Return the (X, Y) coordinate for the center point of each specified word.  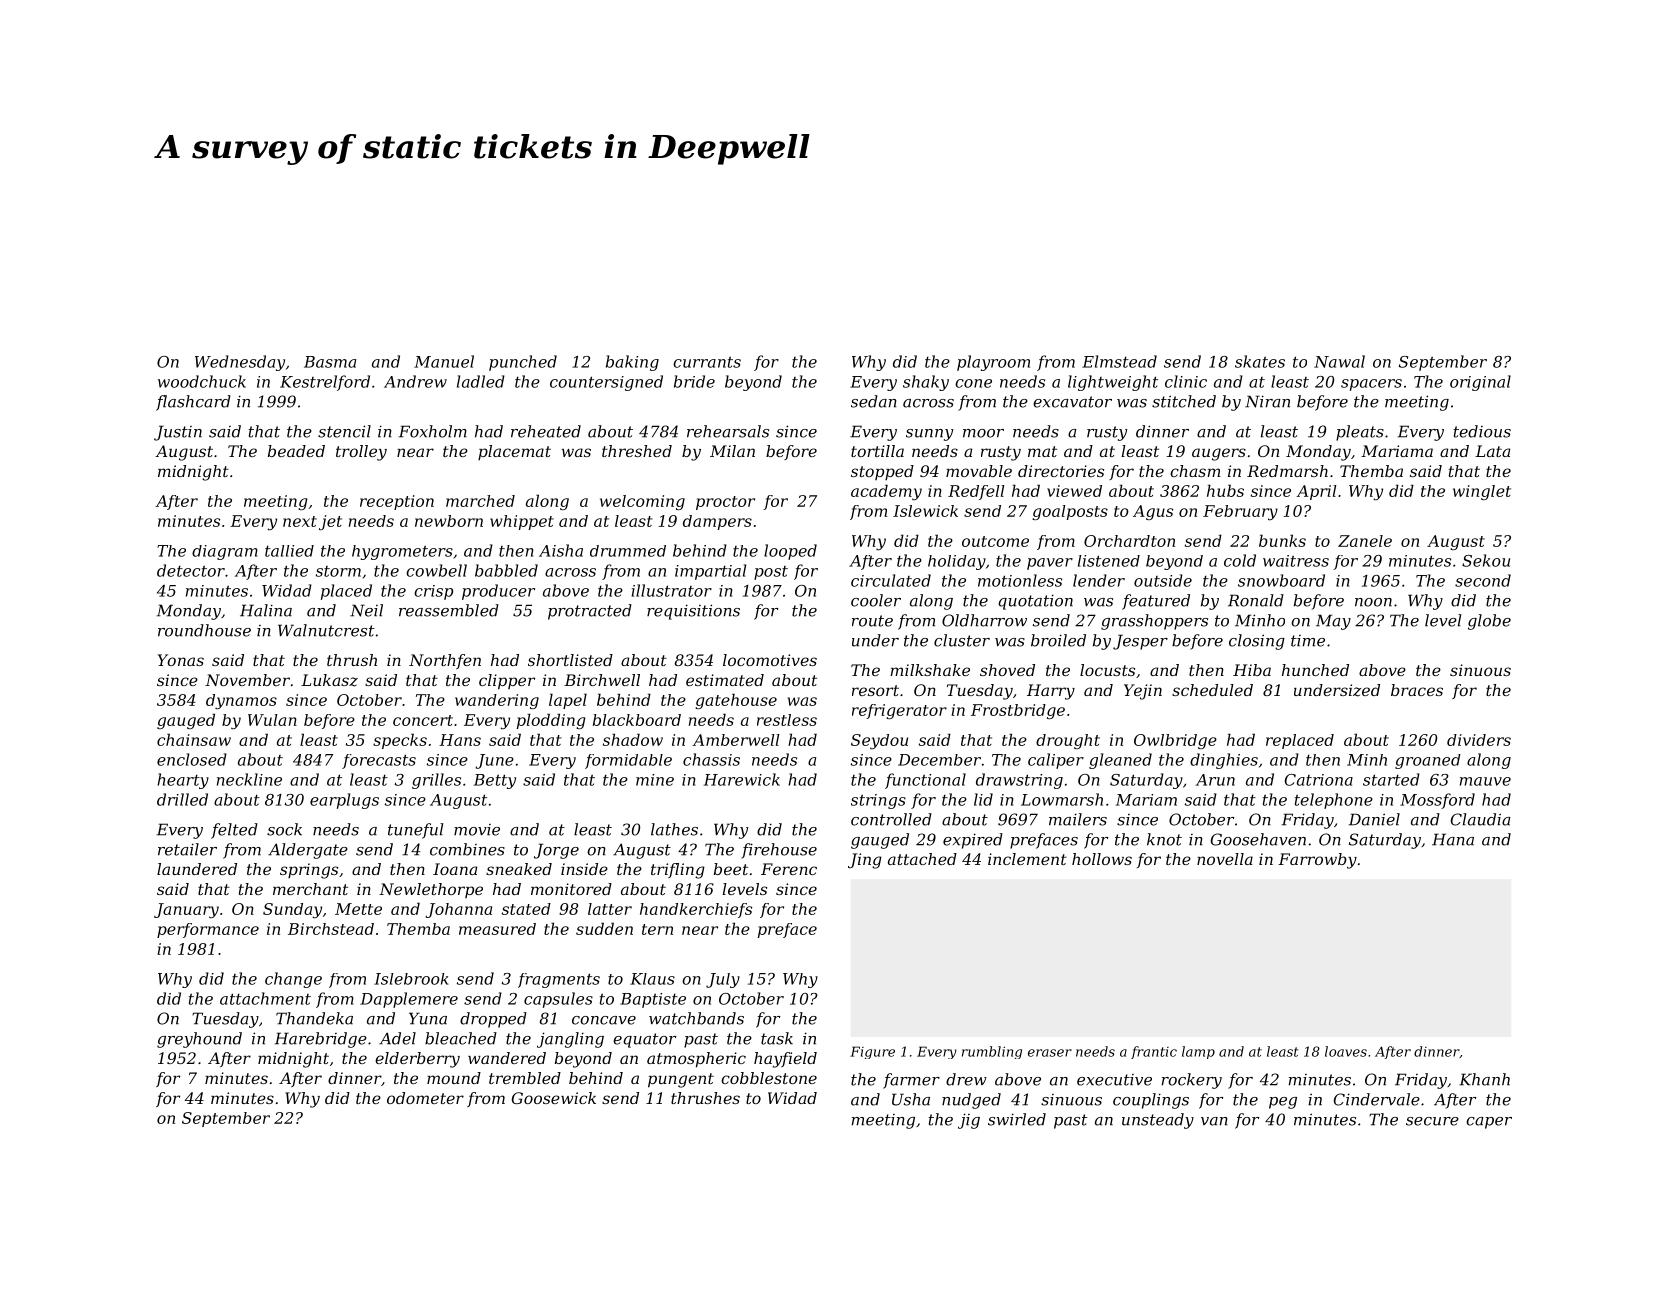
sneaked (519, 869)
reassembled (449, 610)
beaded (296, 451)
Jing (865, 861)
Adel (397, 1038)
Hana (1453, 839)
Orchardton (1129, 541)
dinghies (1224, 761)
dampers (717, 522)
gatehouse (736, 701)
